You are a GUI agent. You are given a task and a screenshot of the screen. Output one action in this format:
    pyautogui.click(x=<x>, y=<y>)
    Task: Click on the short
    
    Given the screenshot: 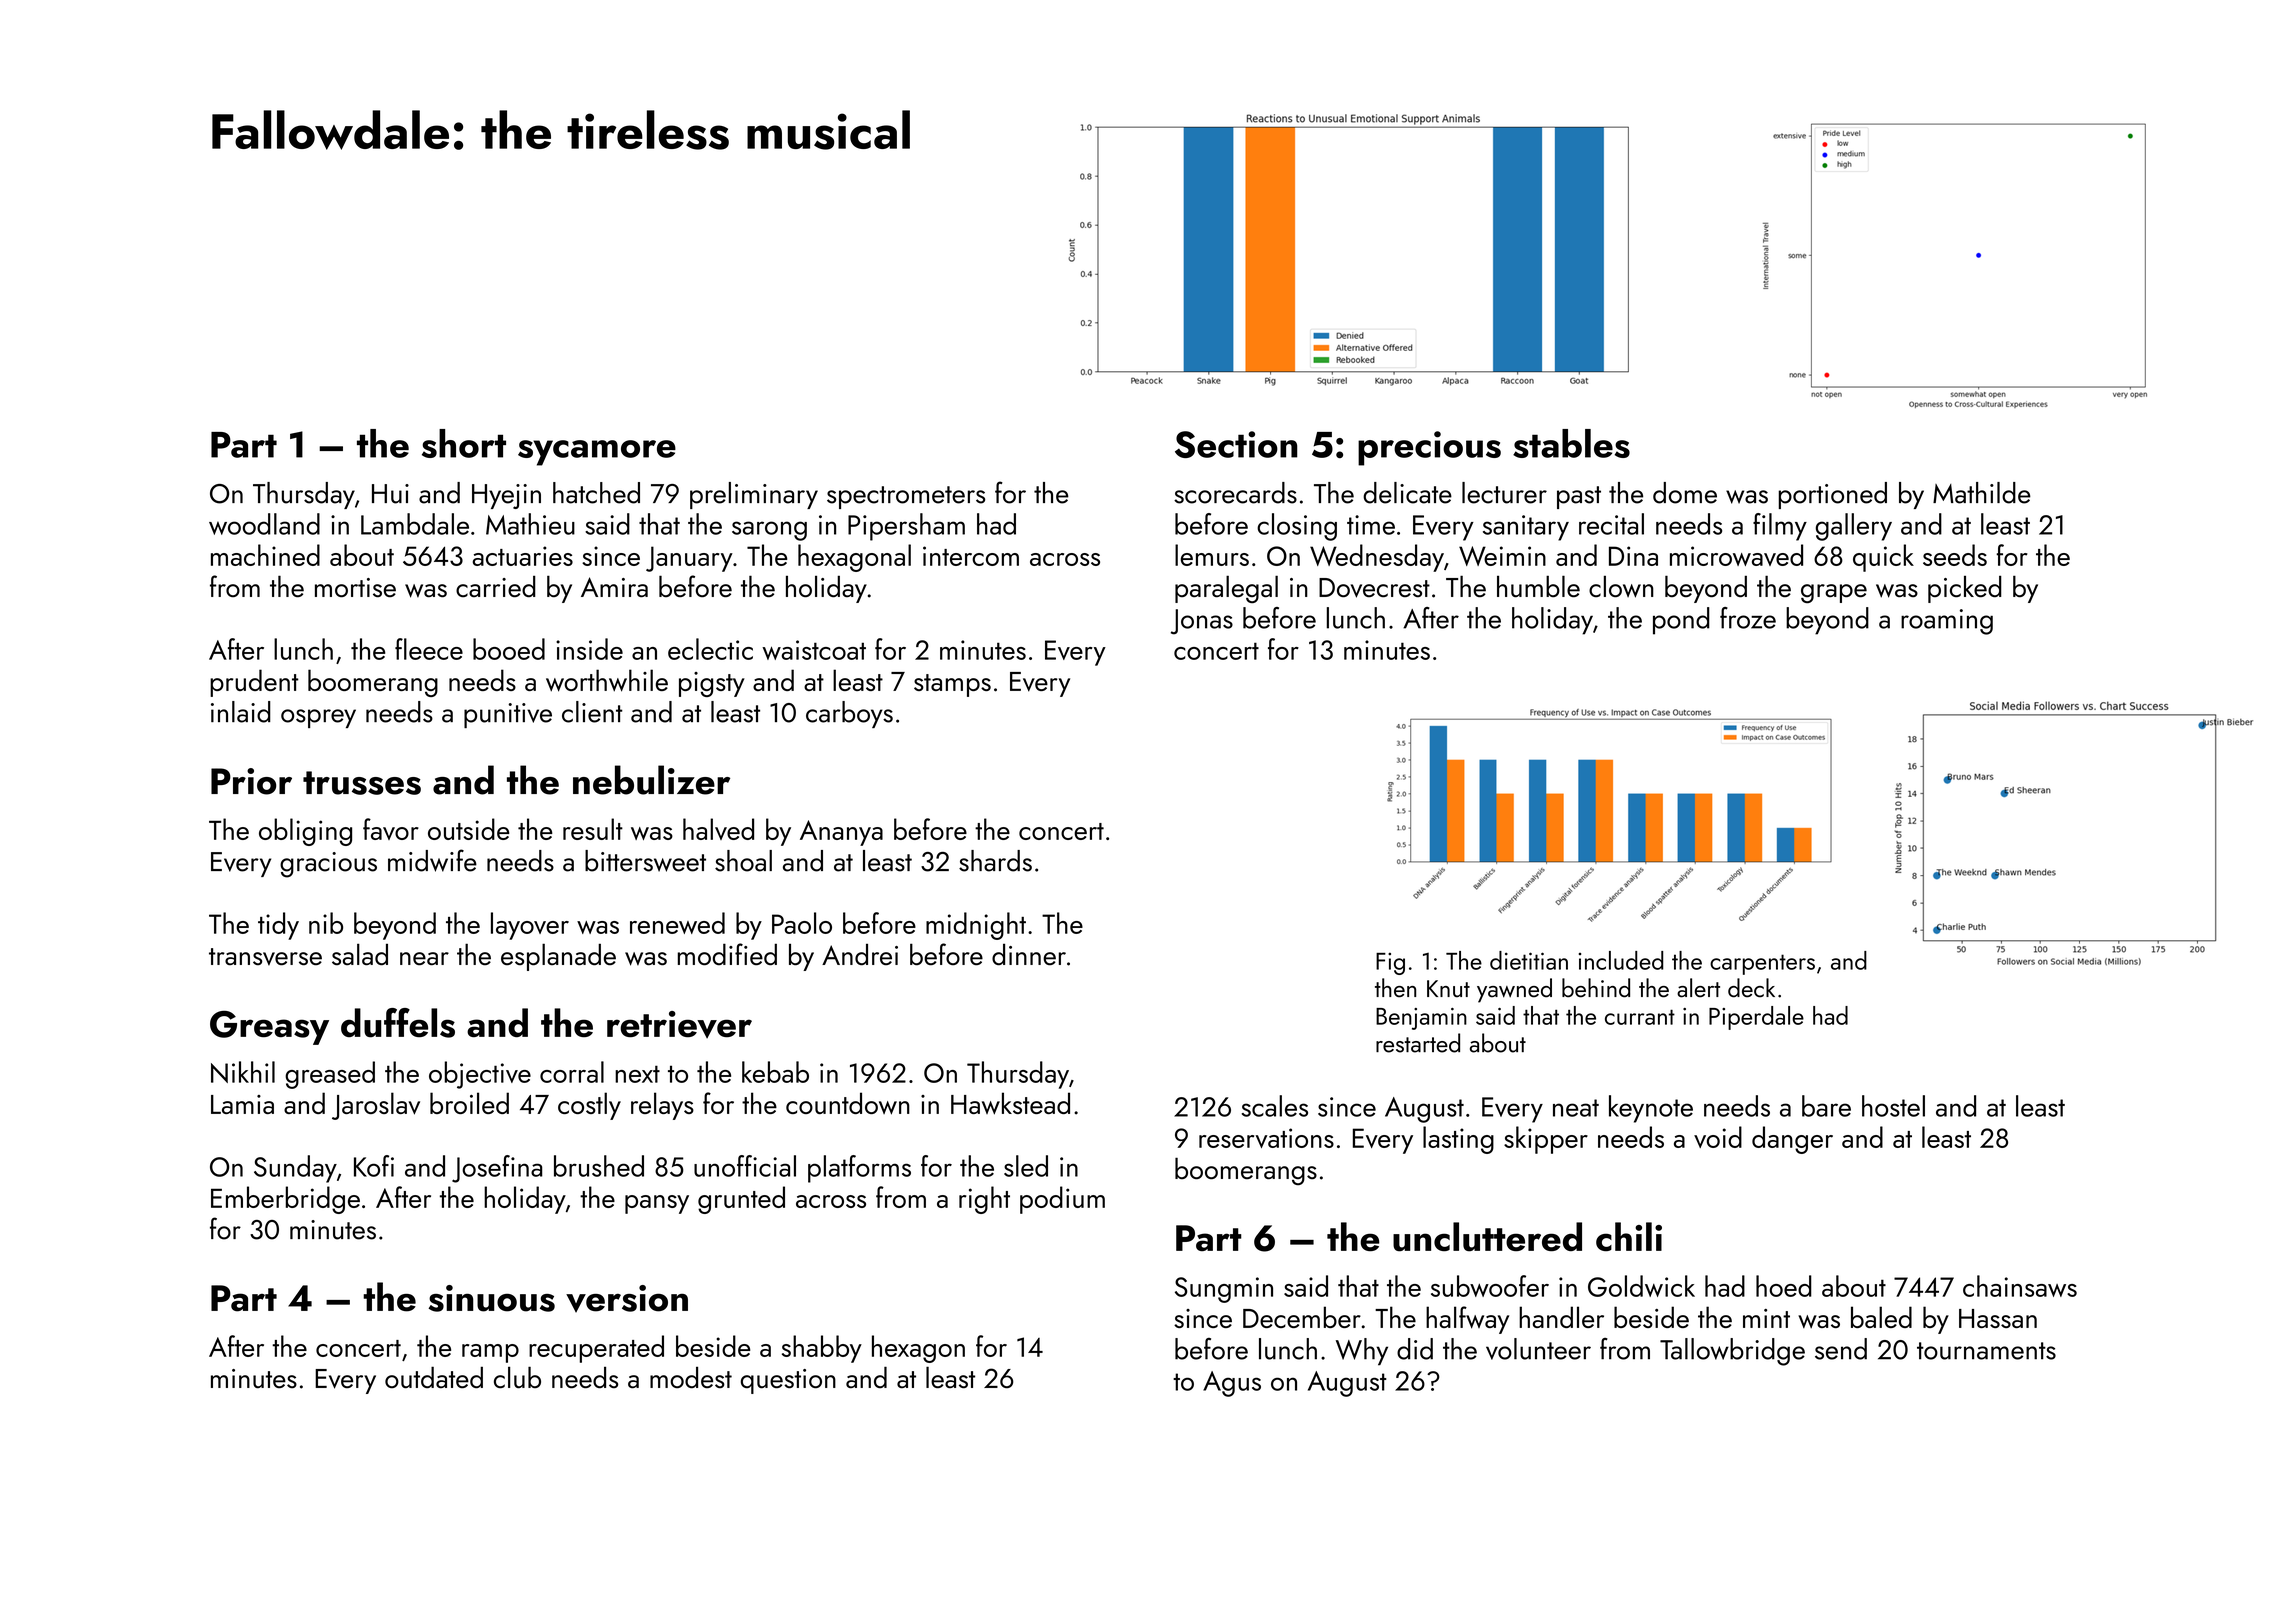 What is the action you would take?
    pyautogui.click(x=464, y=443)
